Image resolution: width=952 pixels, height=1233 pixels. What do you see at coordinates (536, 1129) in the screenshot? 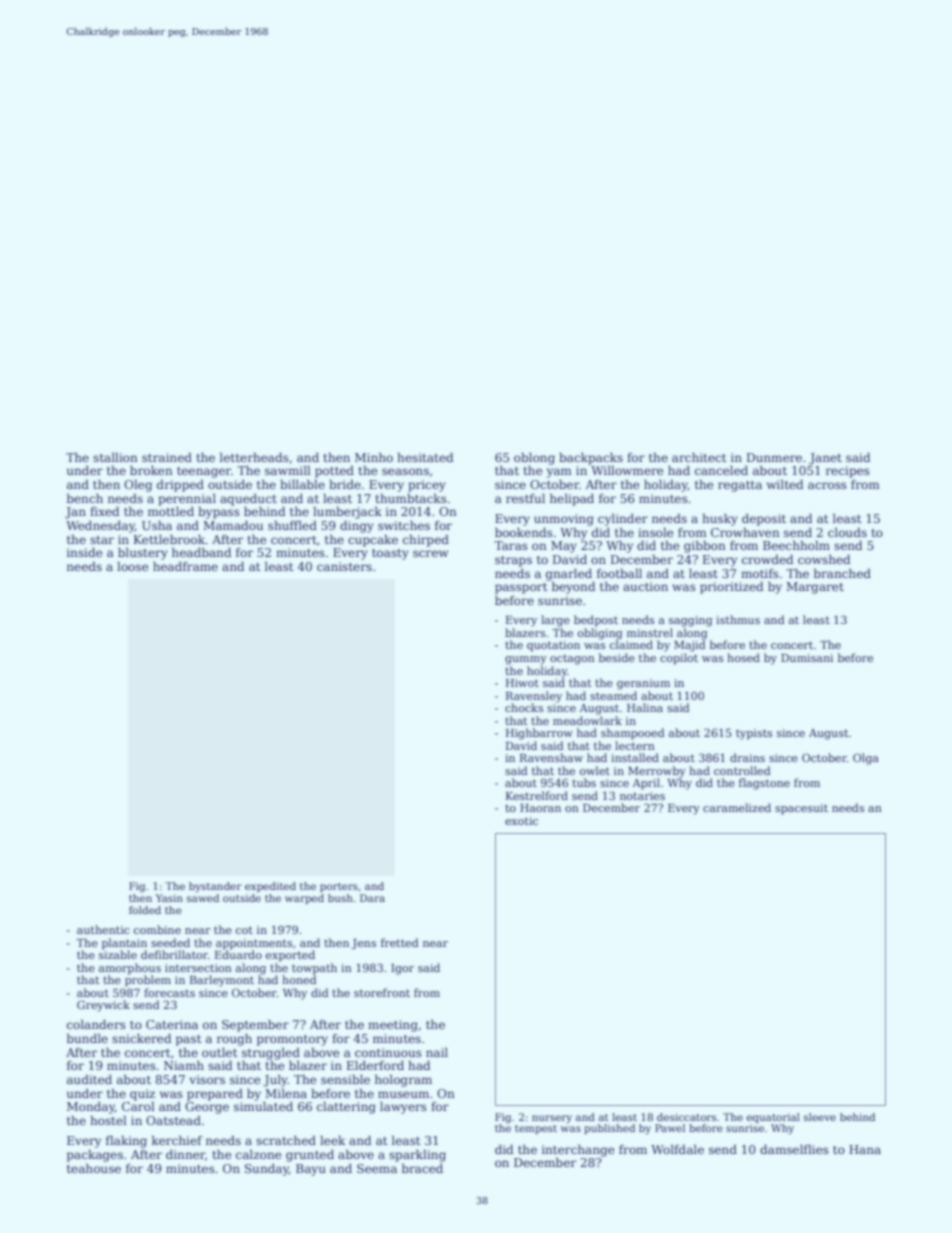
I see `tempest` at bounding box center [536, 1129].
